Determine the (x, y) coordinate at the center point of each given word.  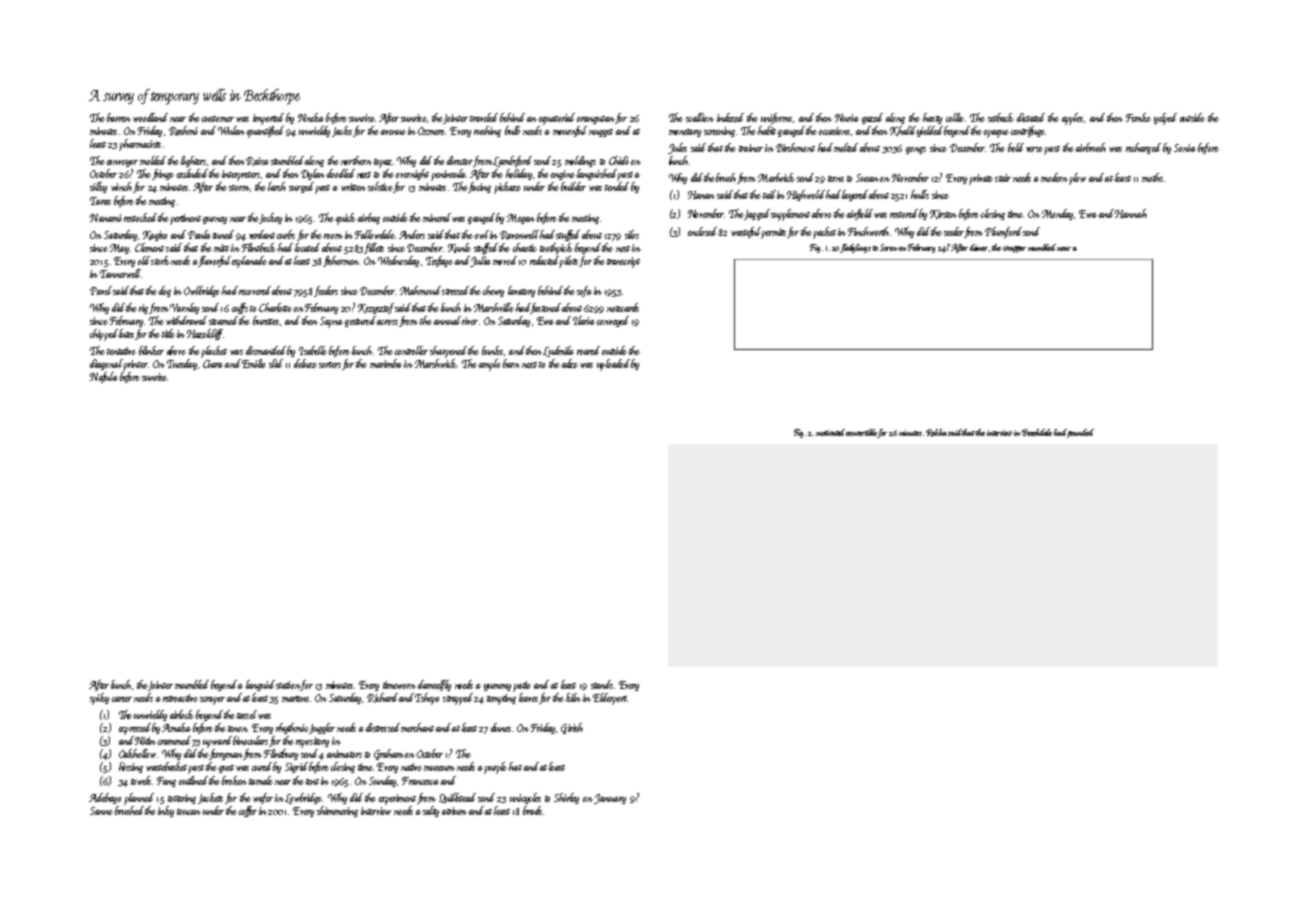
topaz (383, 163)
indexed (730, 117)
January (610, 799)
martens (295, 699)
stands (602, 684)
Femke (1138, 117)
